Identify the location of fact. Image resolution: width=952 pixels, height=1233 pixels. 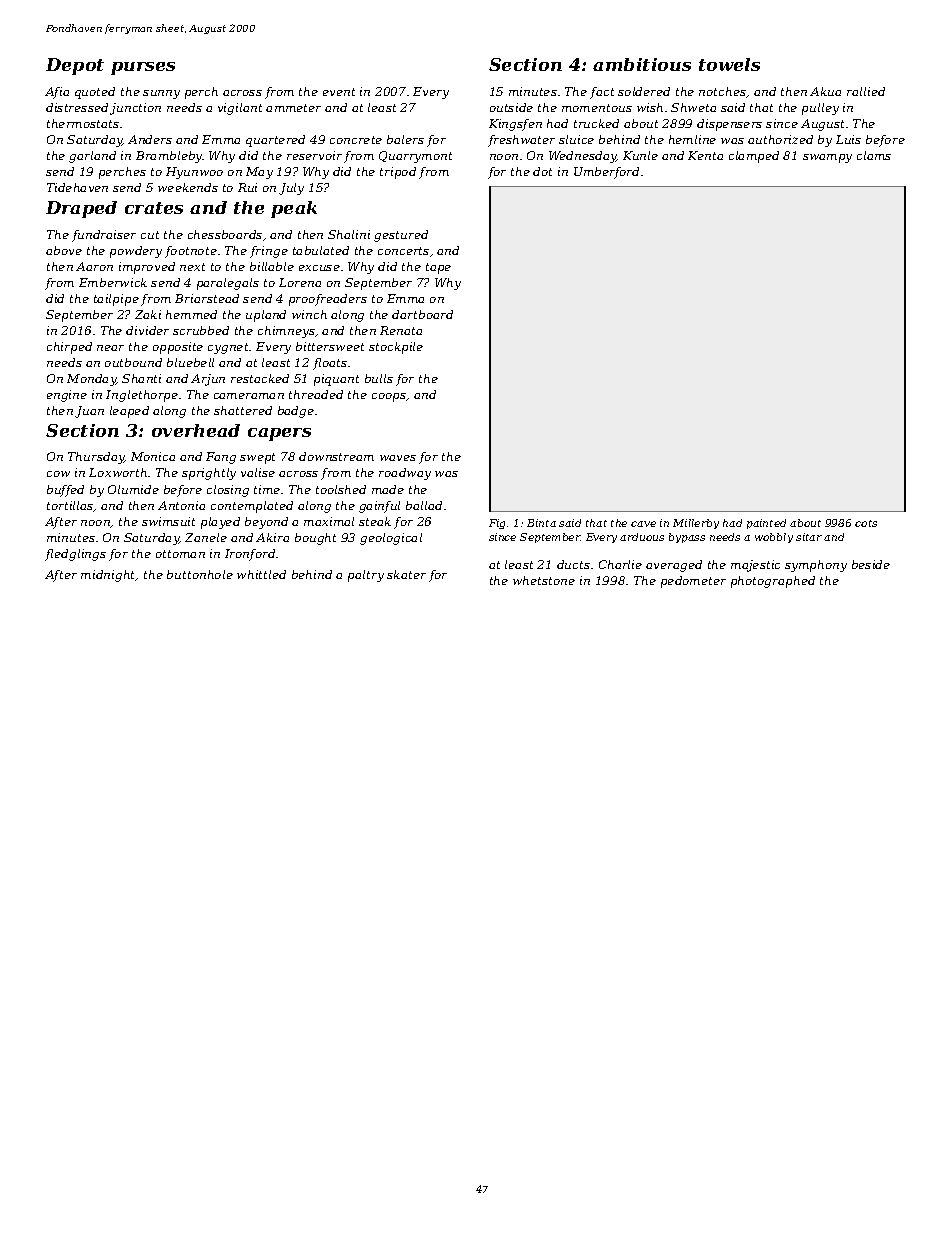
(602, 93).
